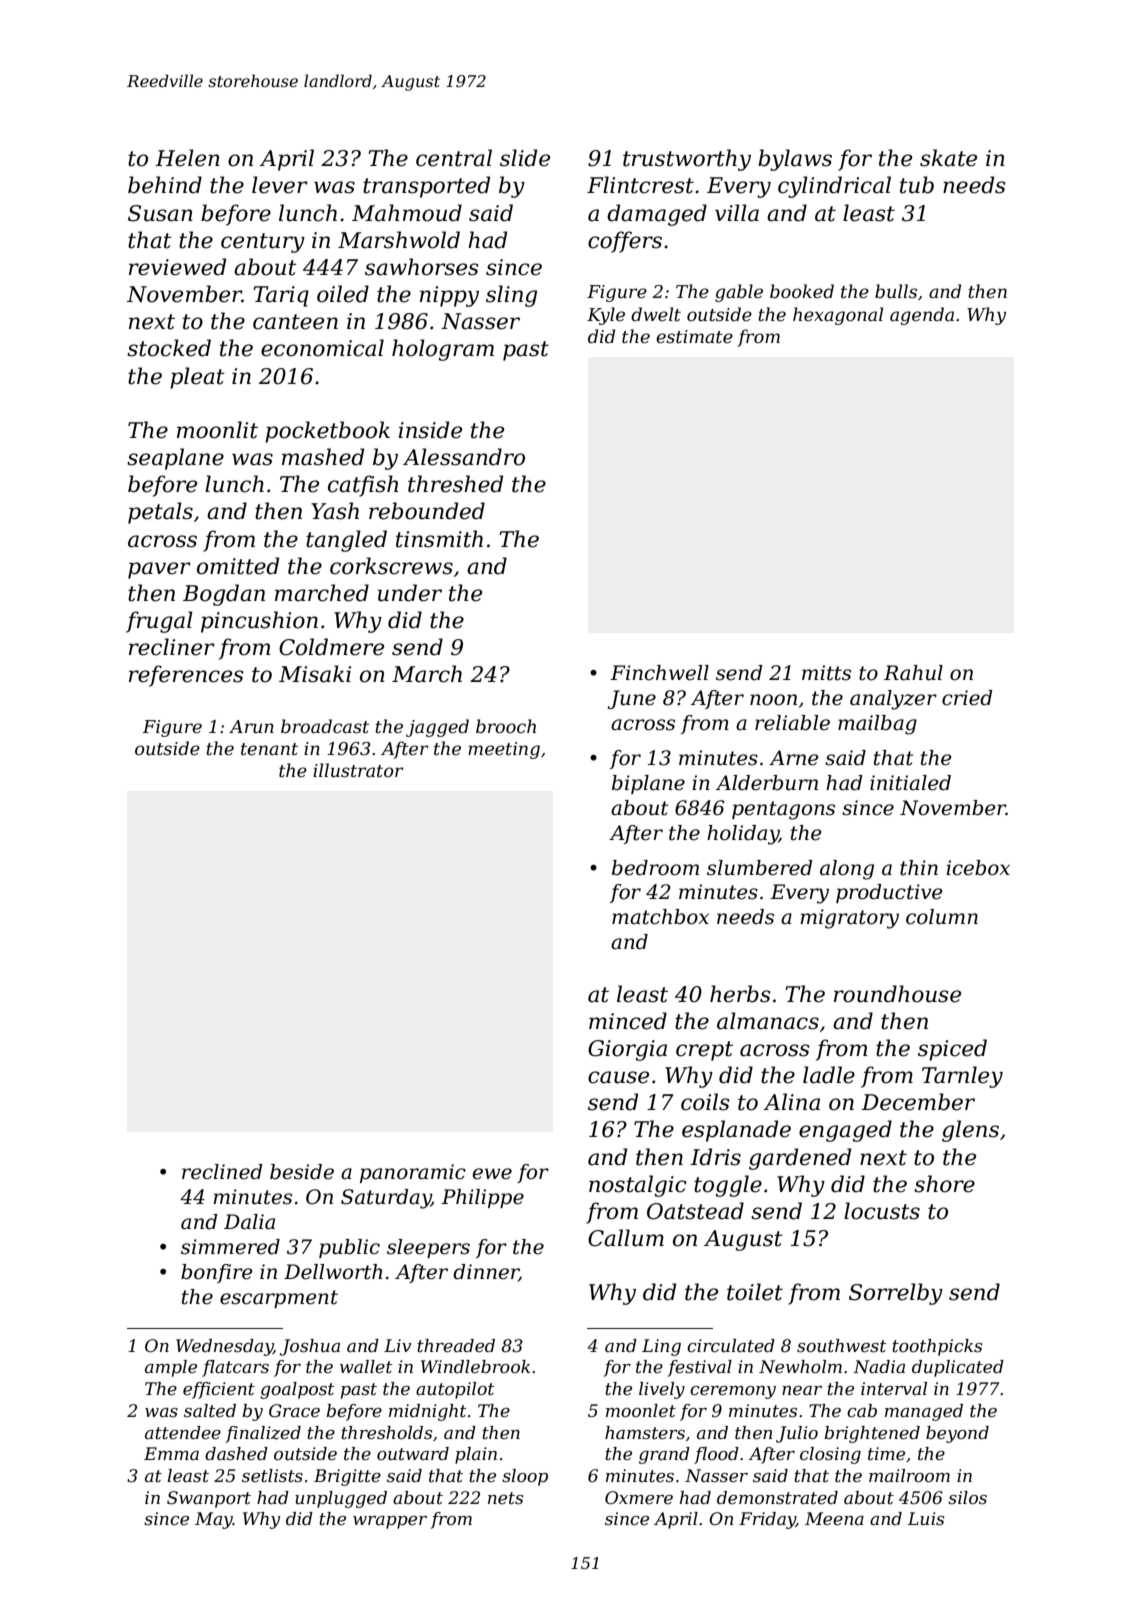 The width and height of the screenshot is (1141, 1613). I want to click on nets, so click(505, 1498).
